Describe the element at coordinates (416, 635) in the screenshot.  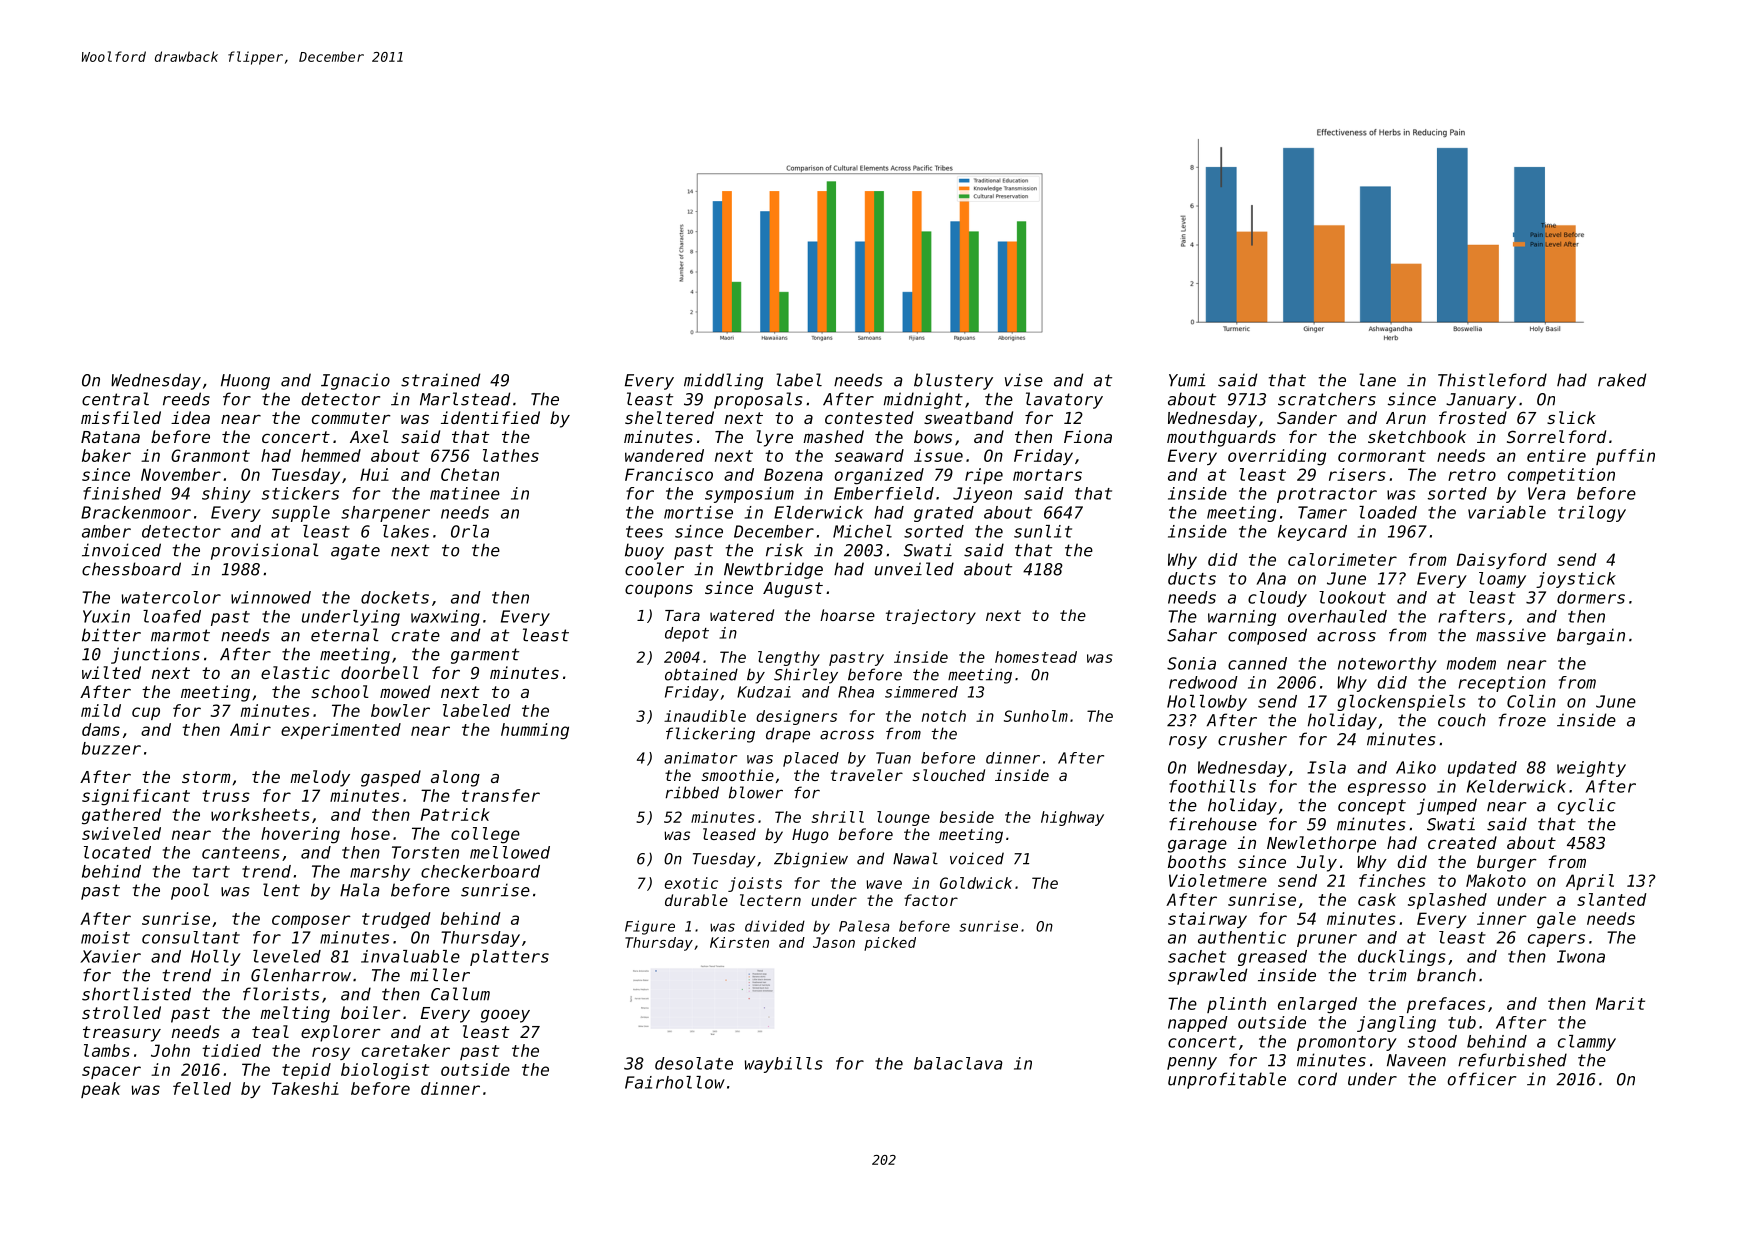
I see `crate` at that location.
